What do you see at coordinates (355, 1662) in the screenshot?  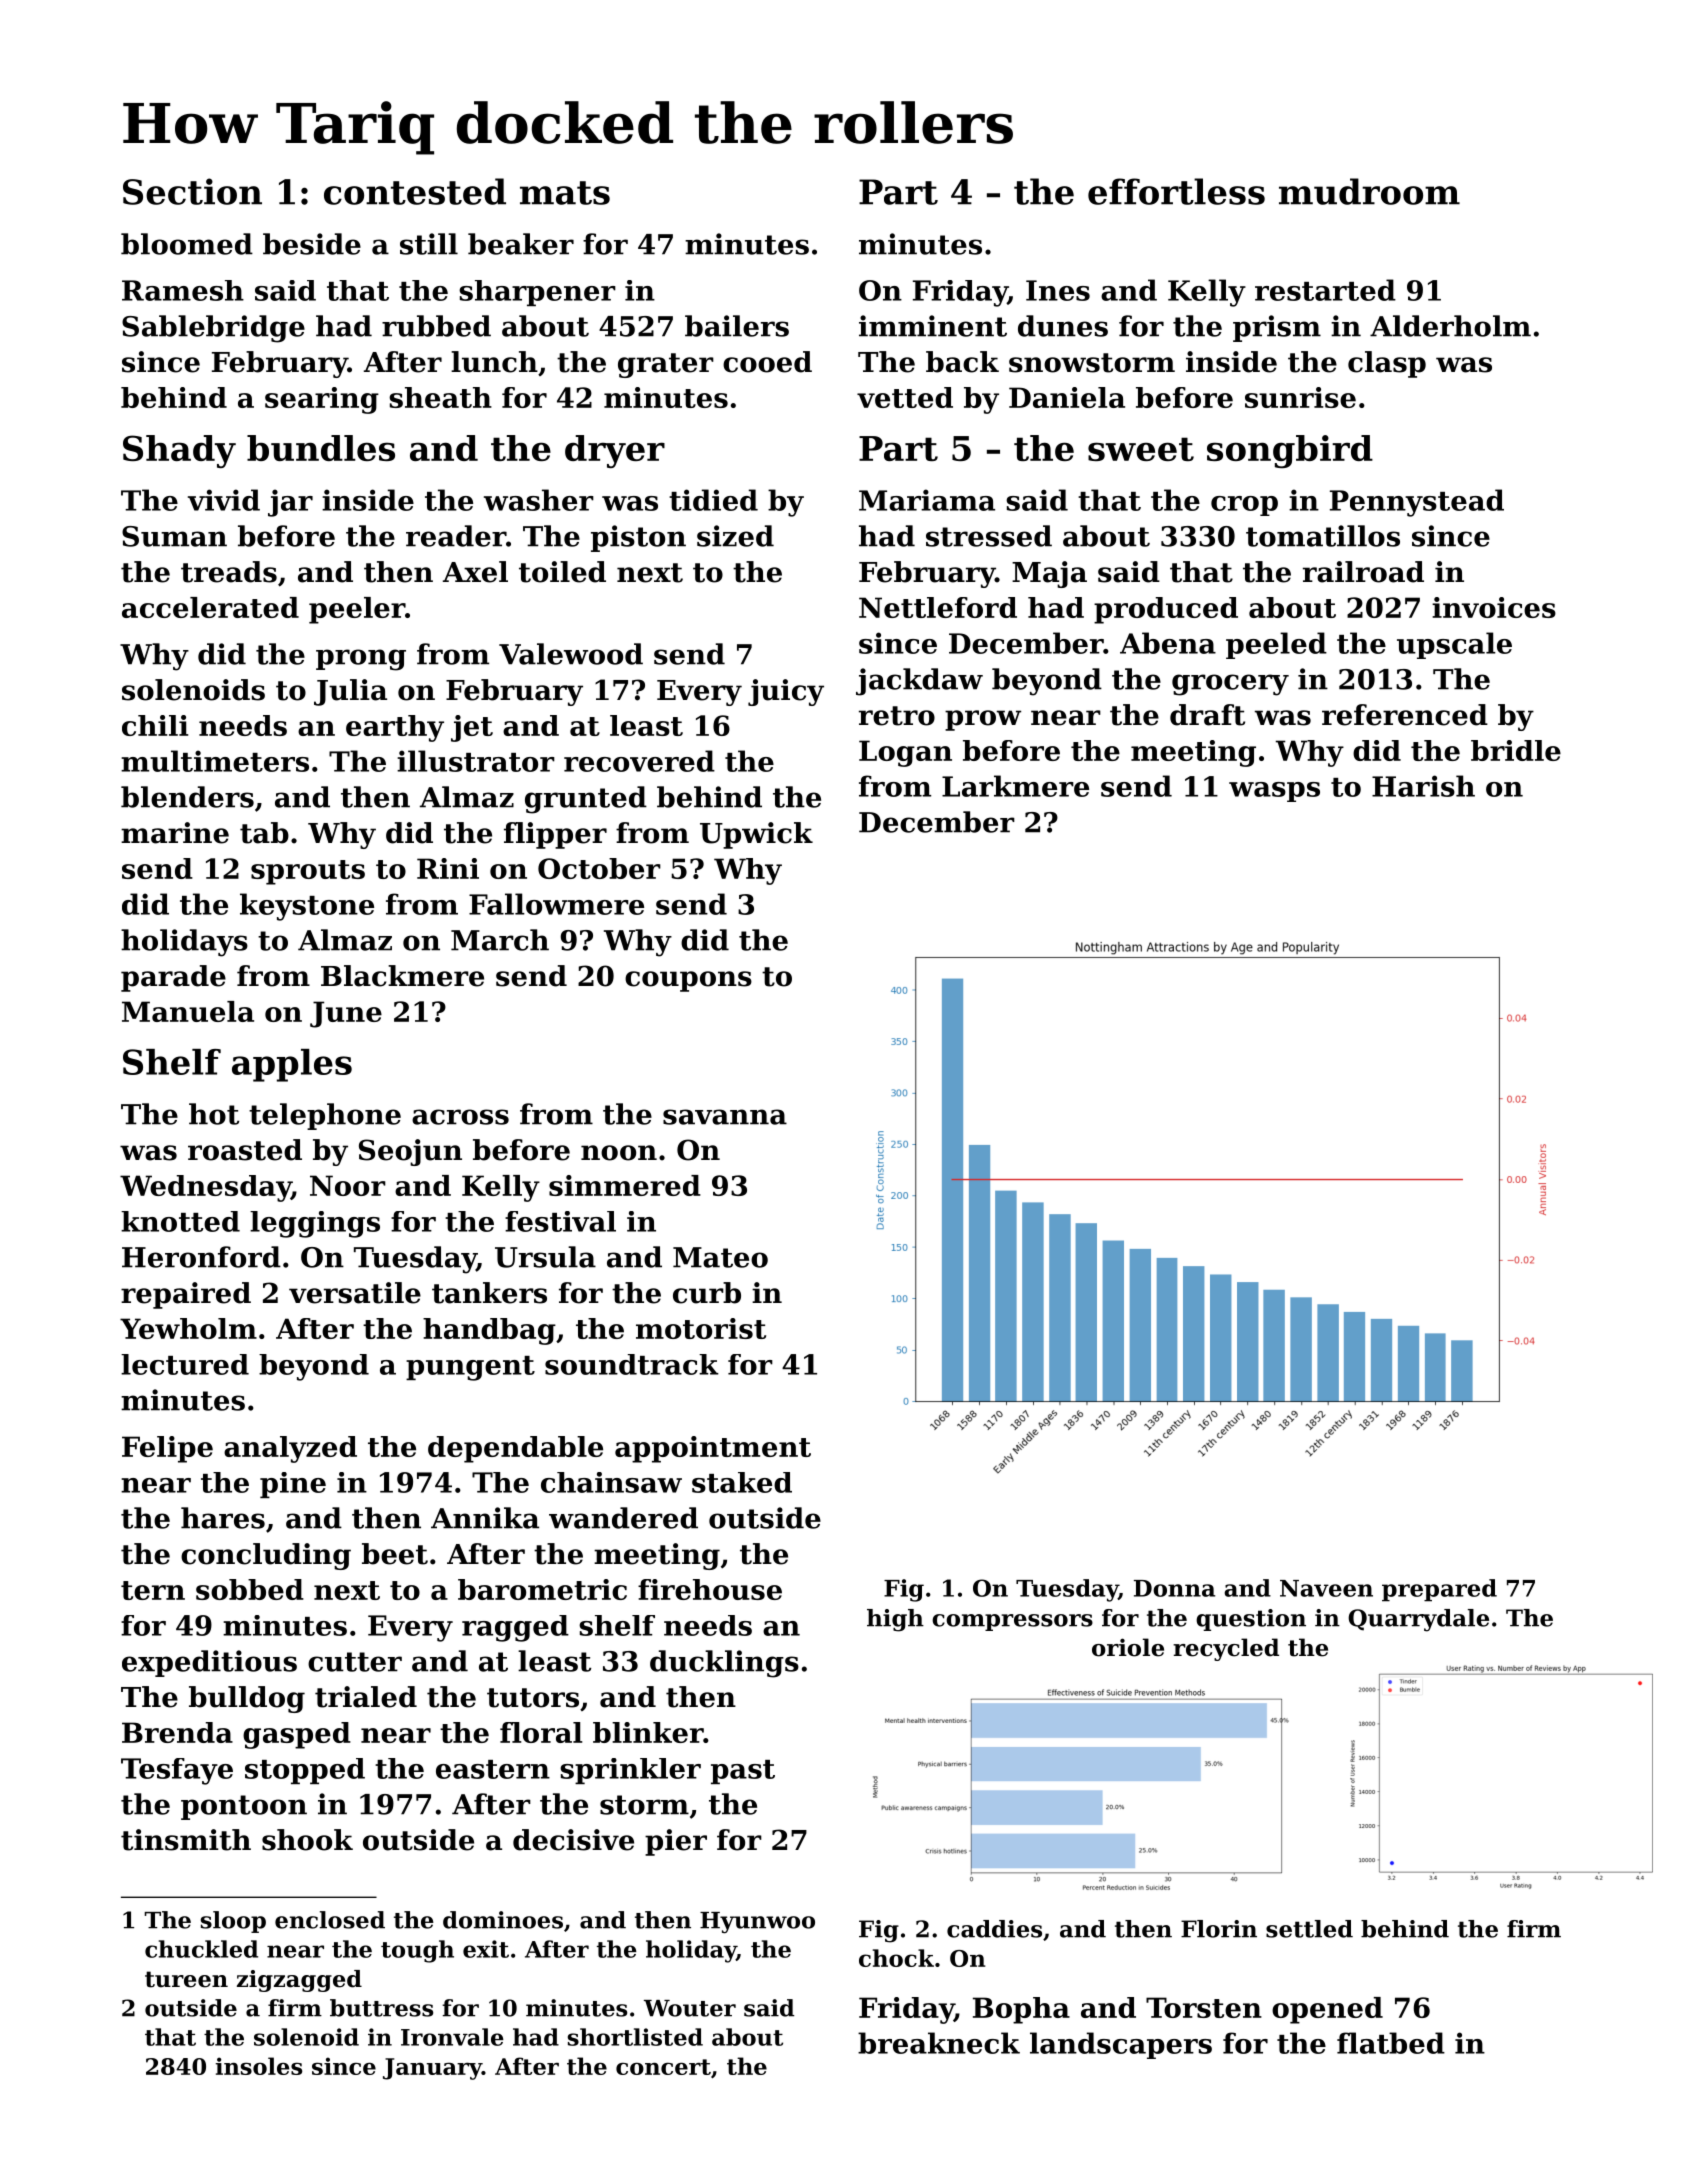 I see `cutter` at bounding box center [355, 1662].
